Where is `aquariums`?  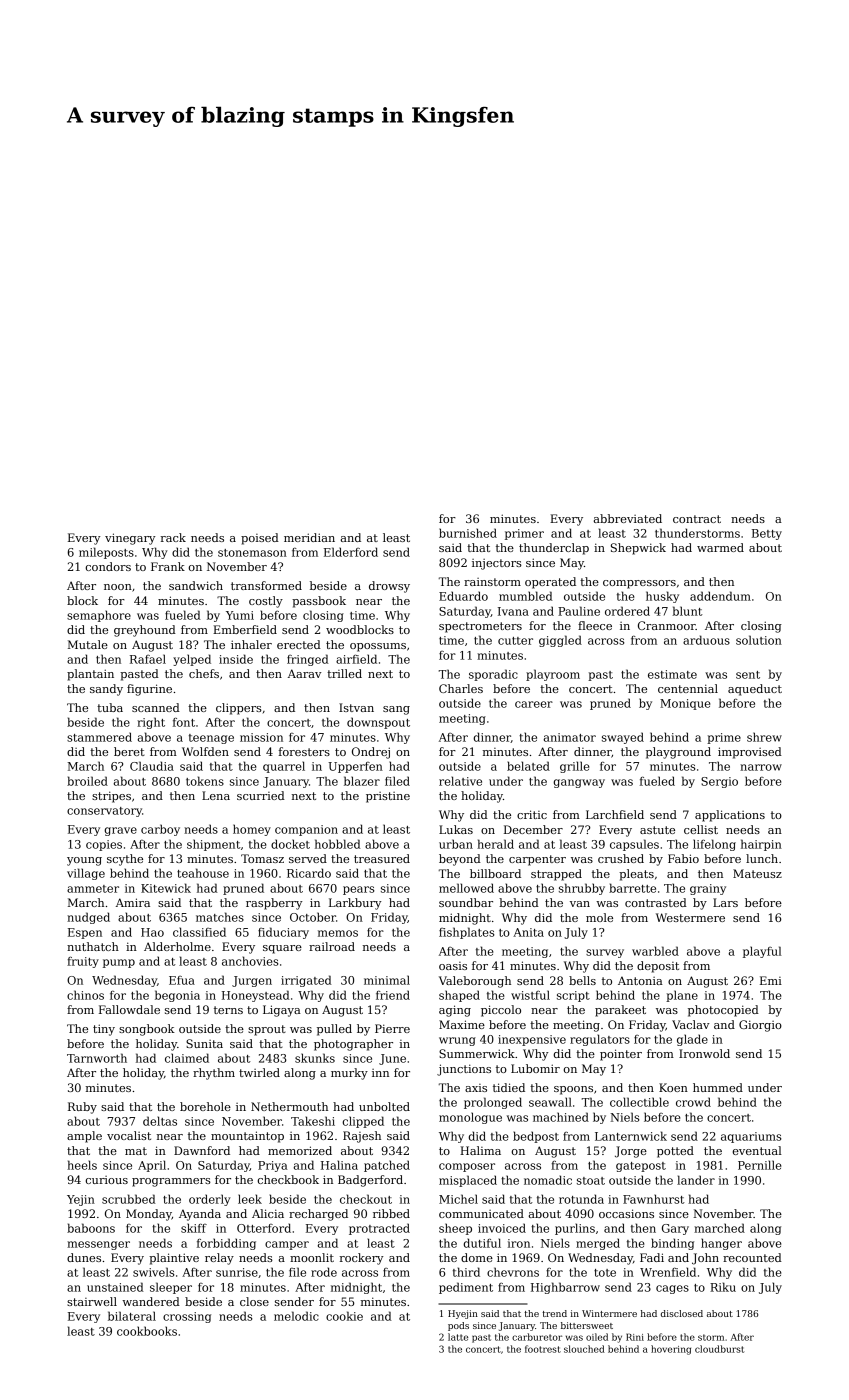 aquariums is located at coordinates (751, 1137).
